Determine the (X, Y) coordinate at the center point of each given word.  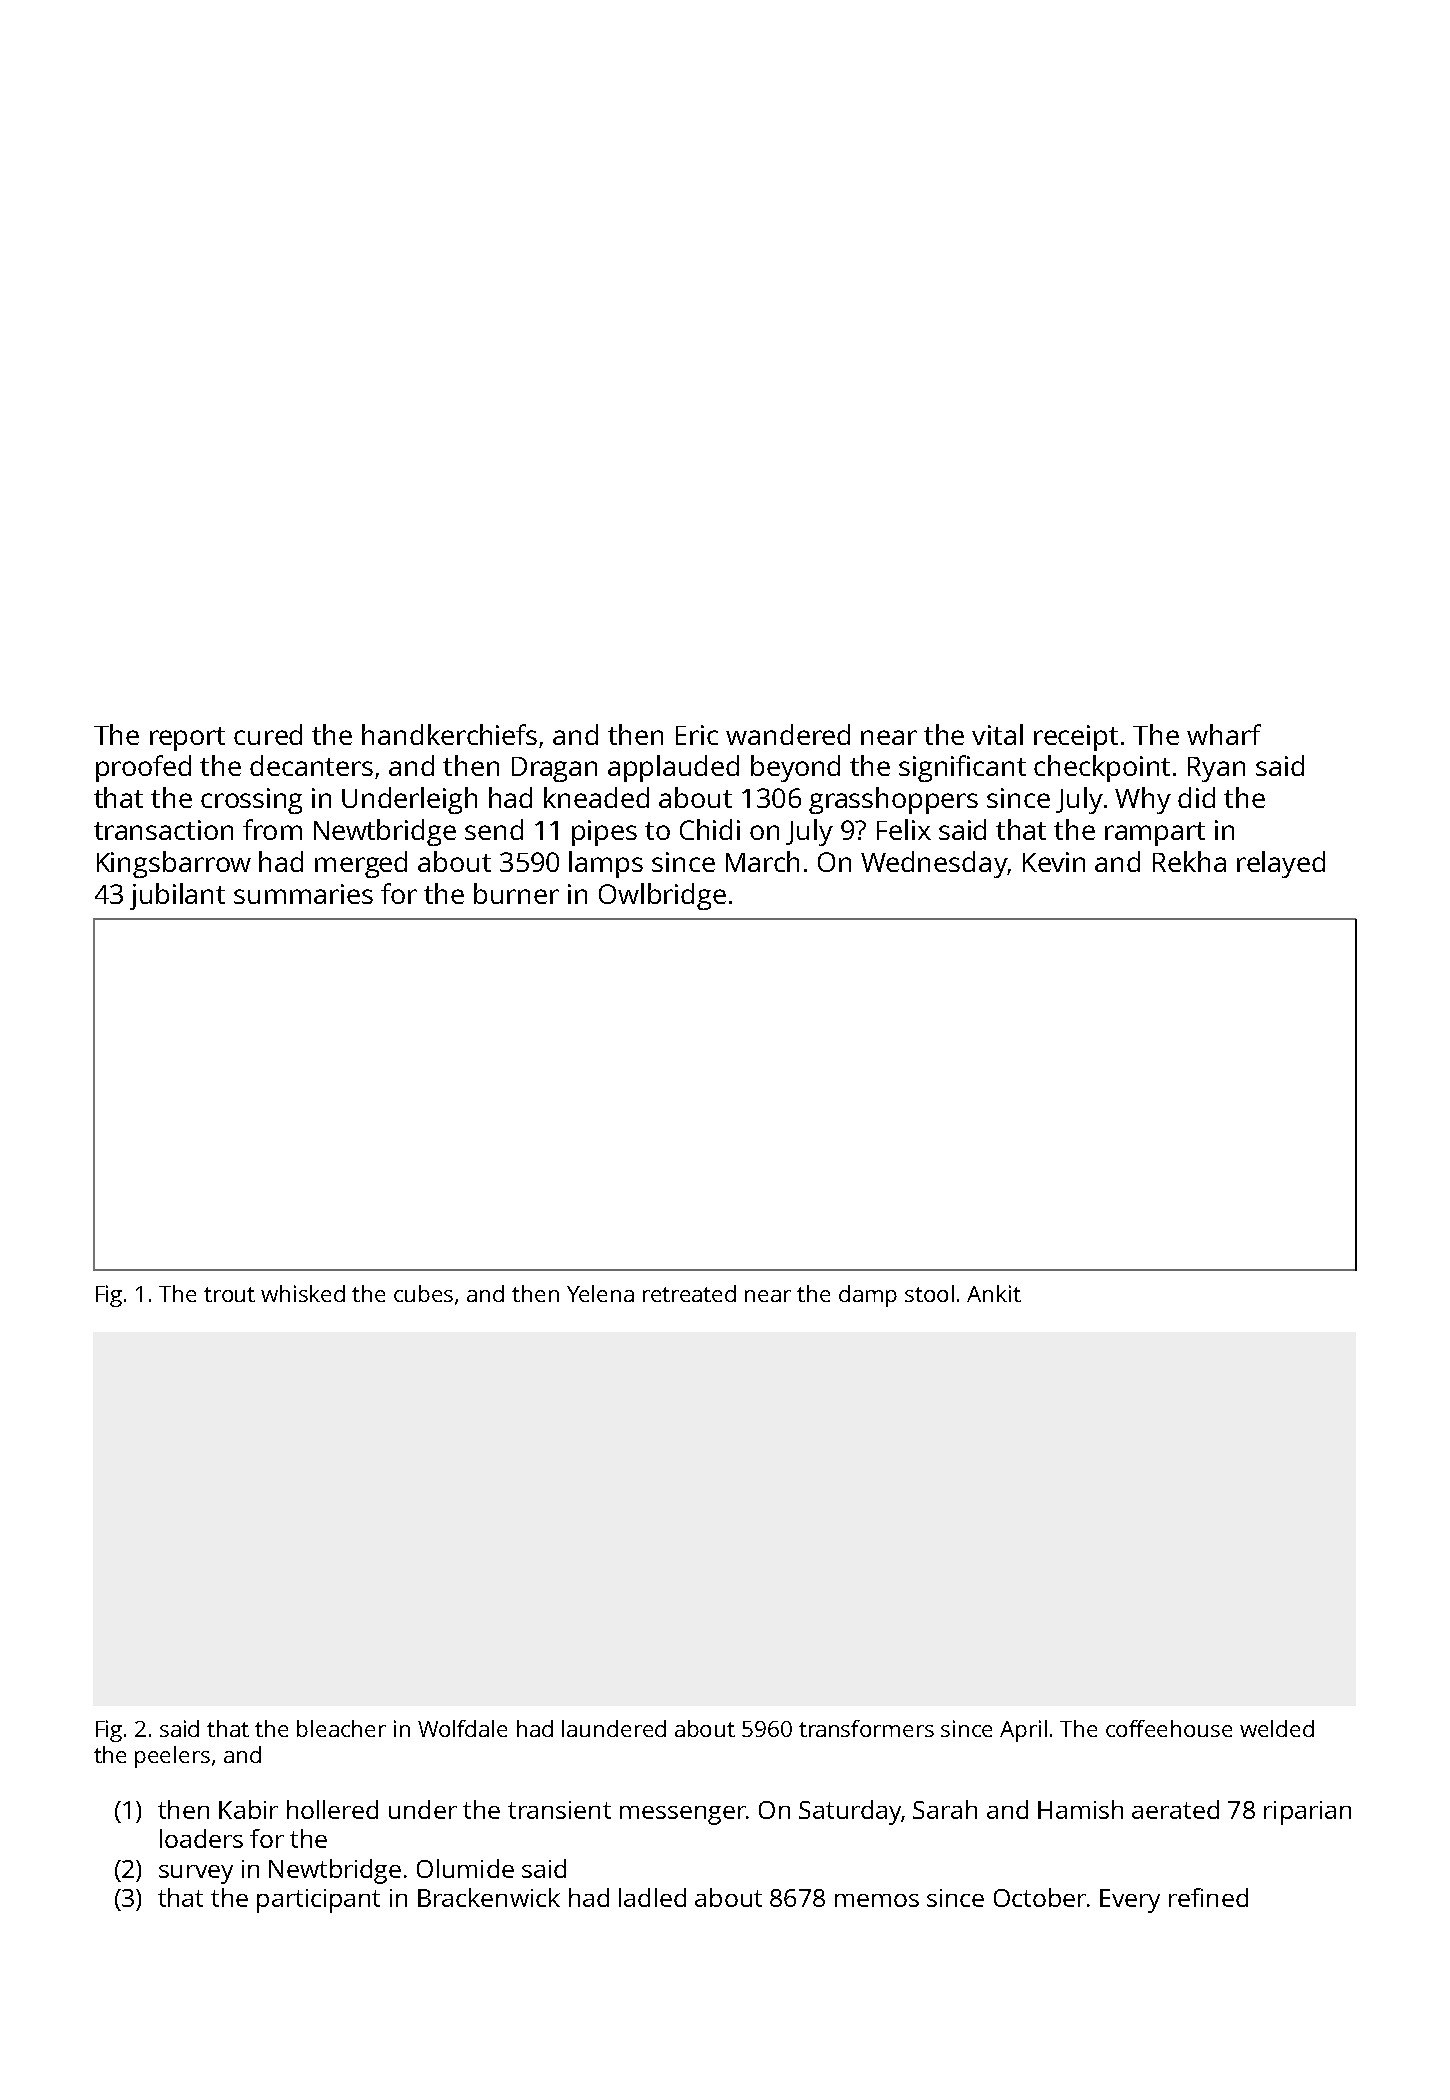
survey (196, 1874)
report (187, 739)
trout (229, 1294)
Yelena (600, 1293)
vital (997, 734)
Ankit (994, 1293)
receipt (1076, 738)
